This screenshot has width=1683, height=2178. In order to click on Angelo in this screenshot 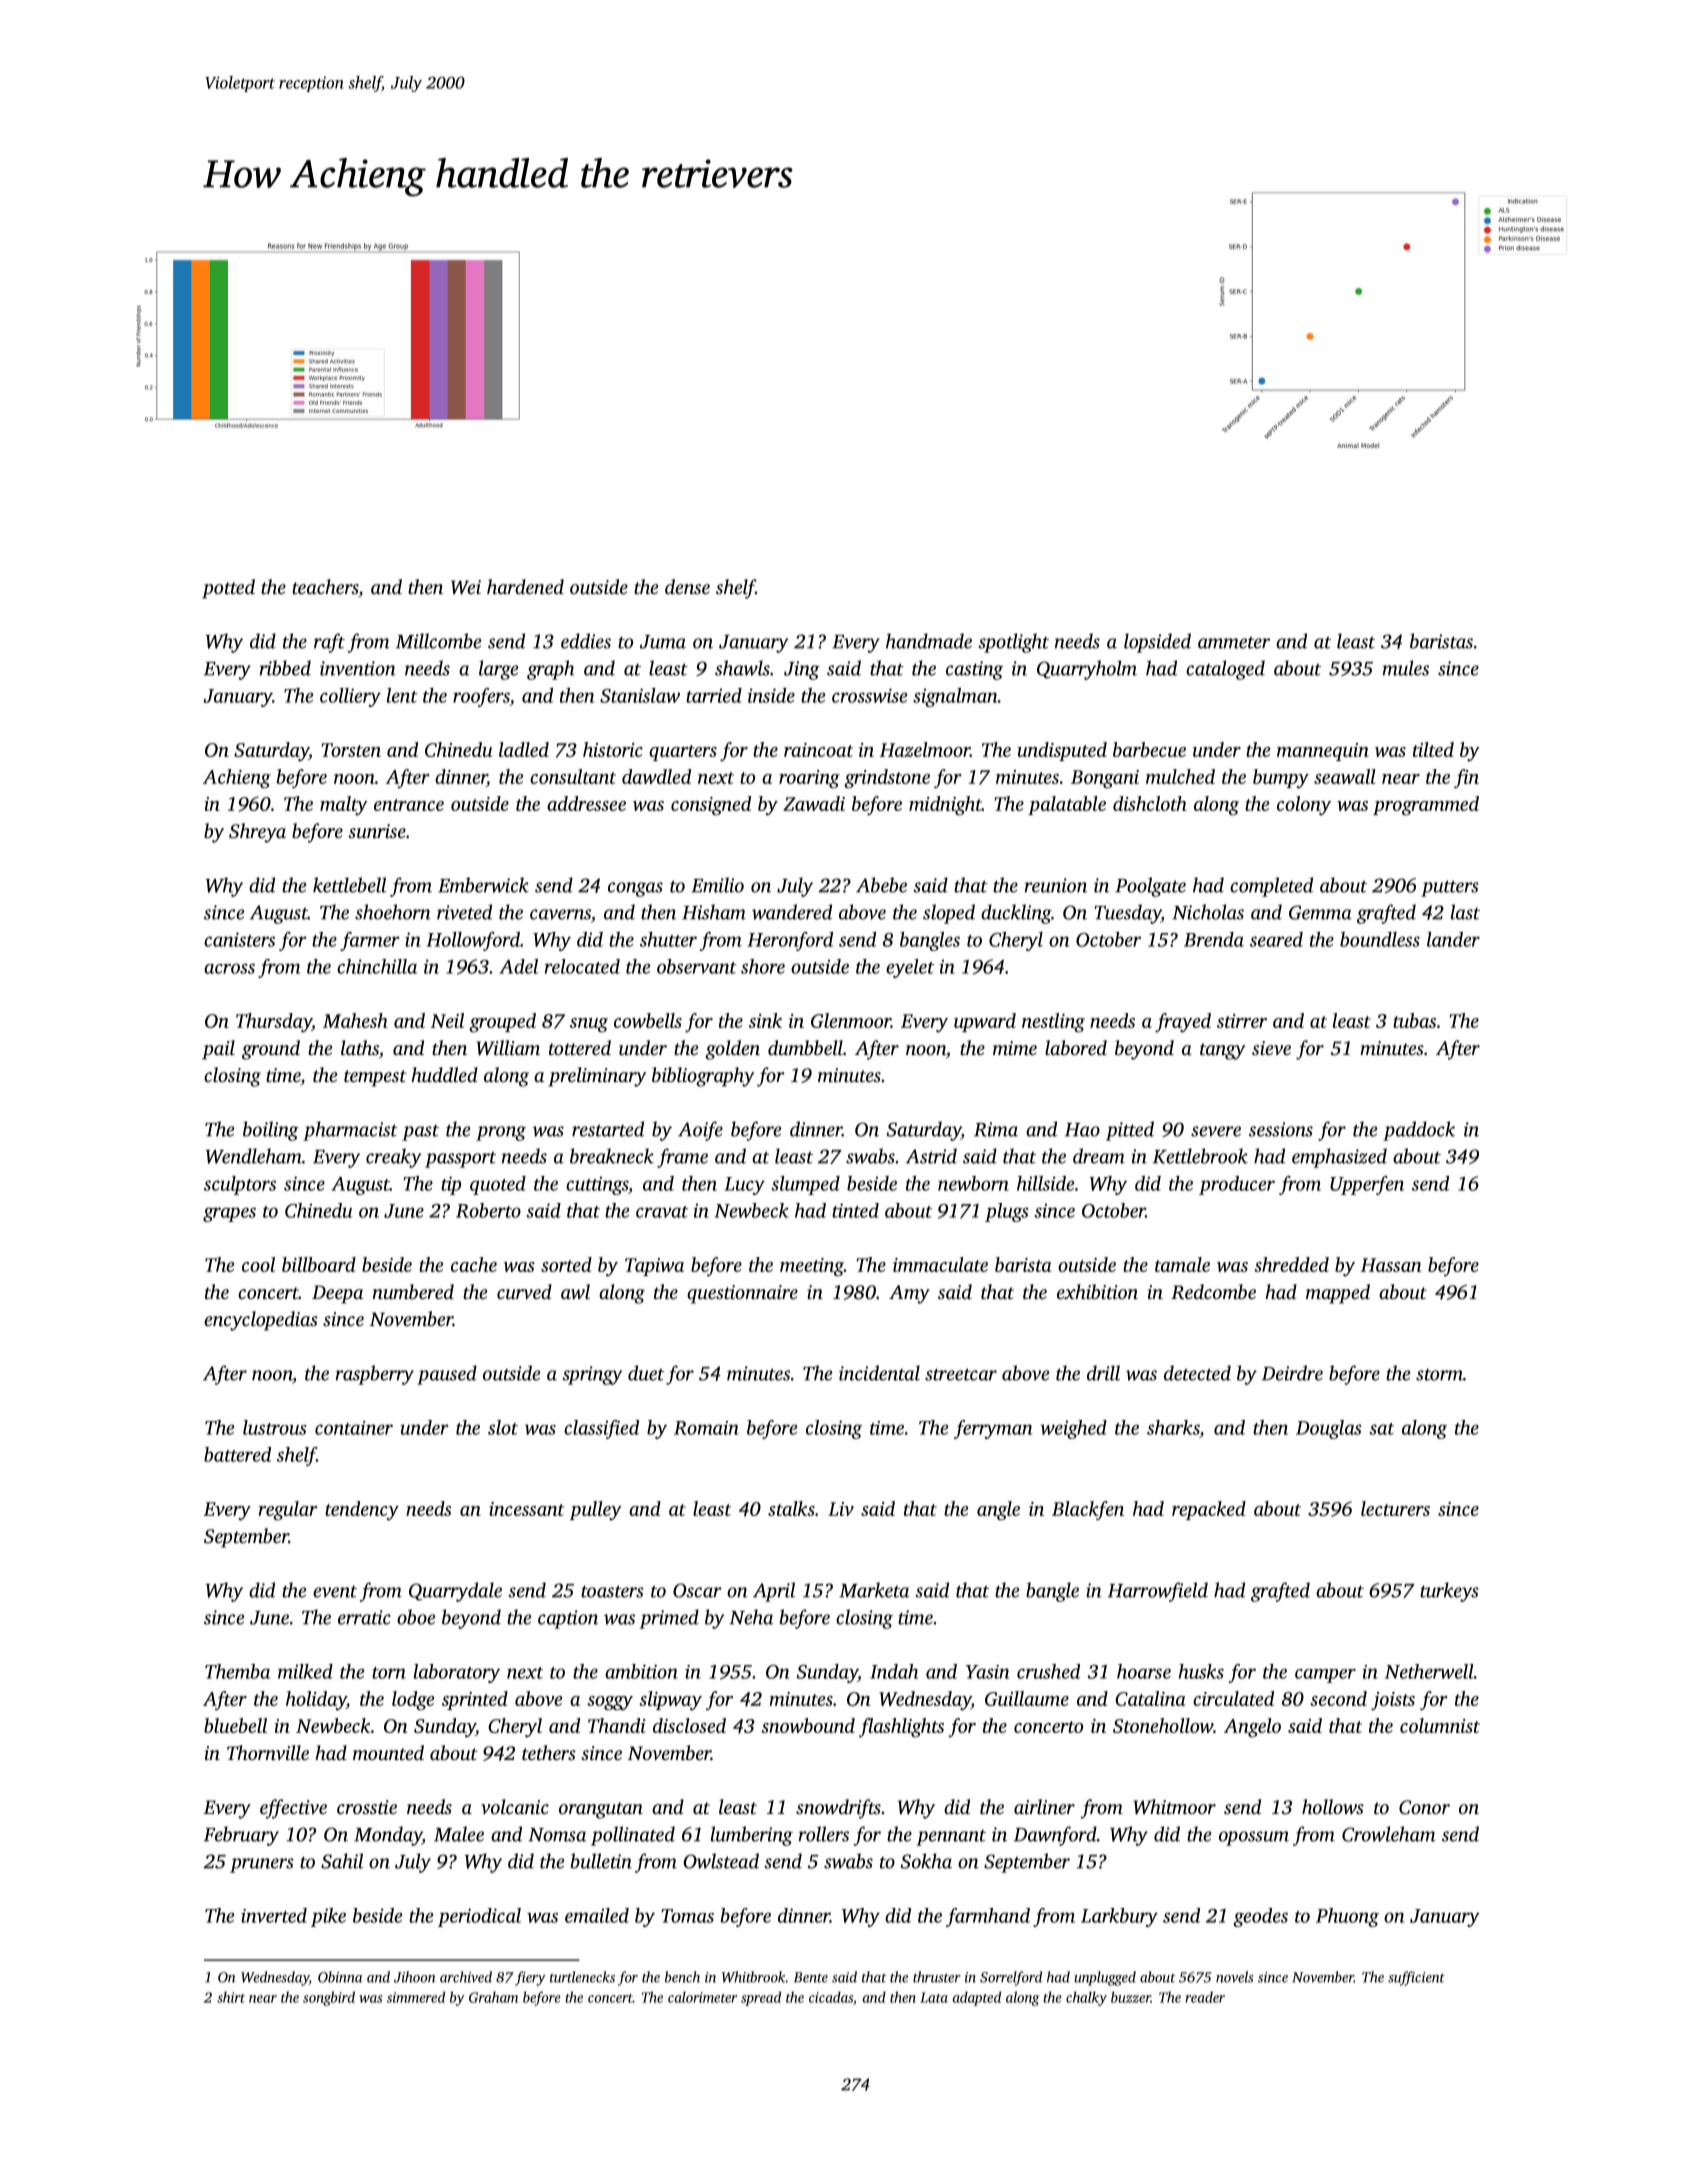, I will do `click(1252, 1728)`.
